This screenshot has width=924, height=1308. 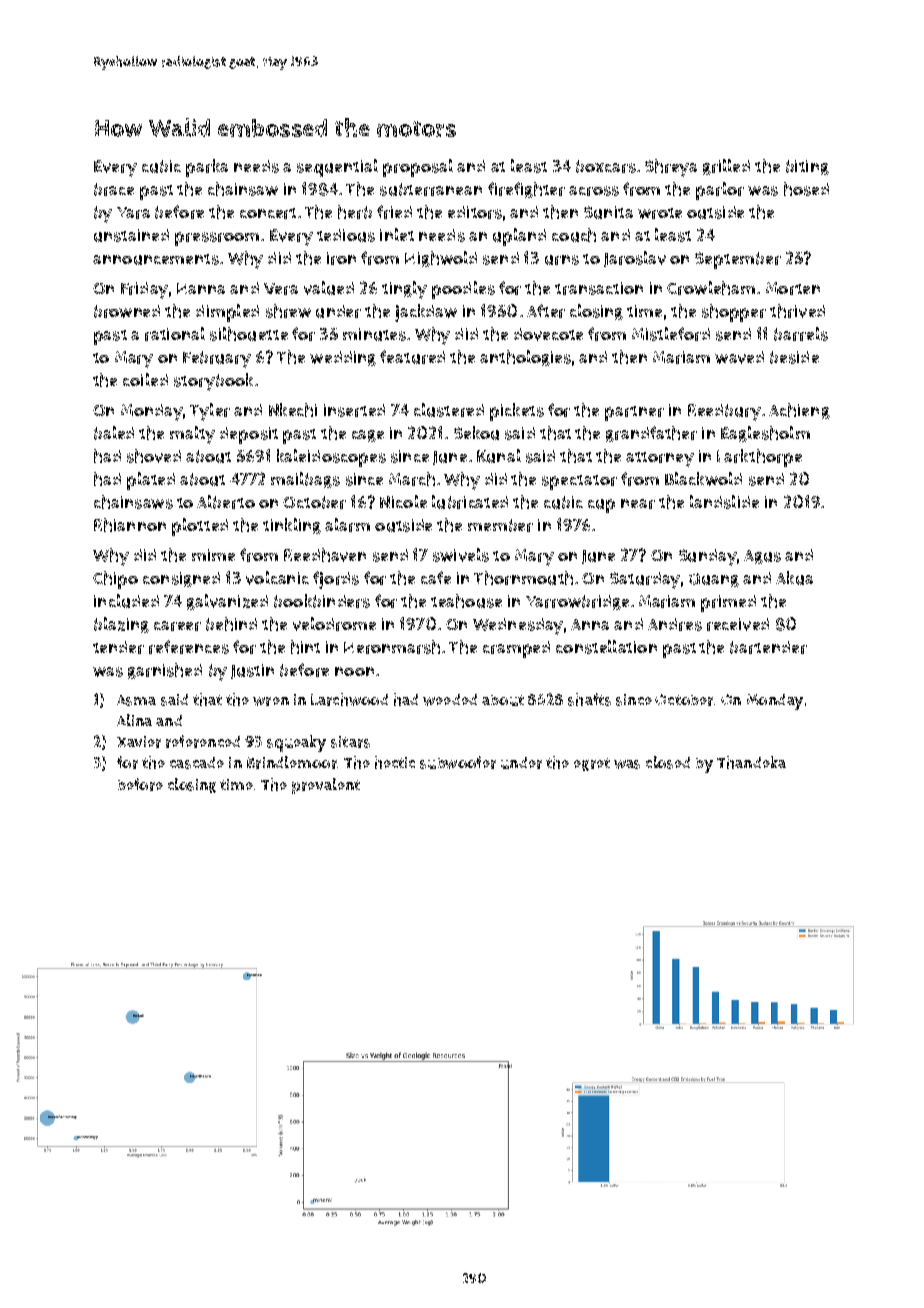 What do you see at coordinates (799, 411) in the screenshot?
I see `Achieng` at bounding box center [799, 411].
